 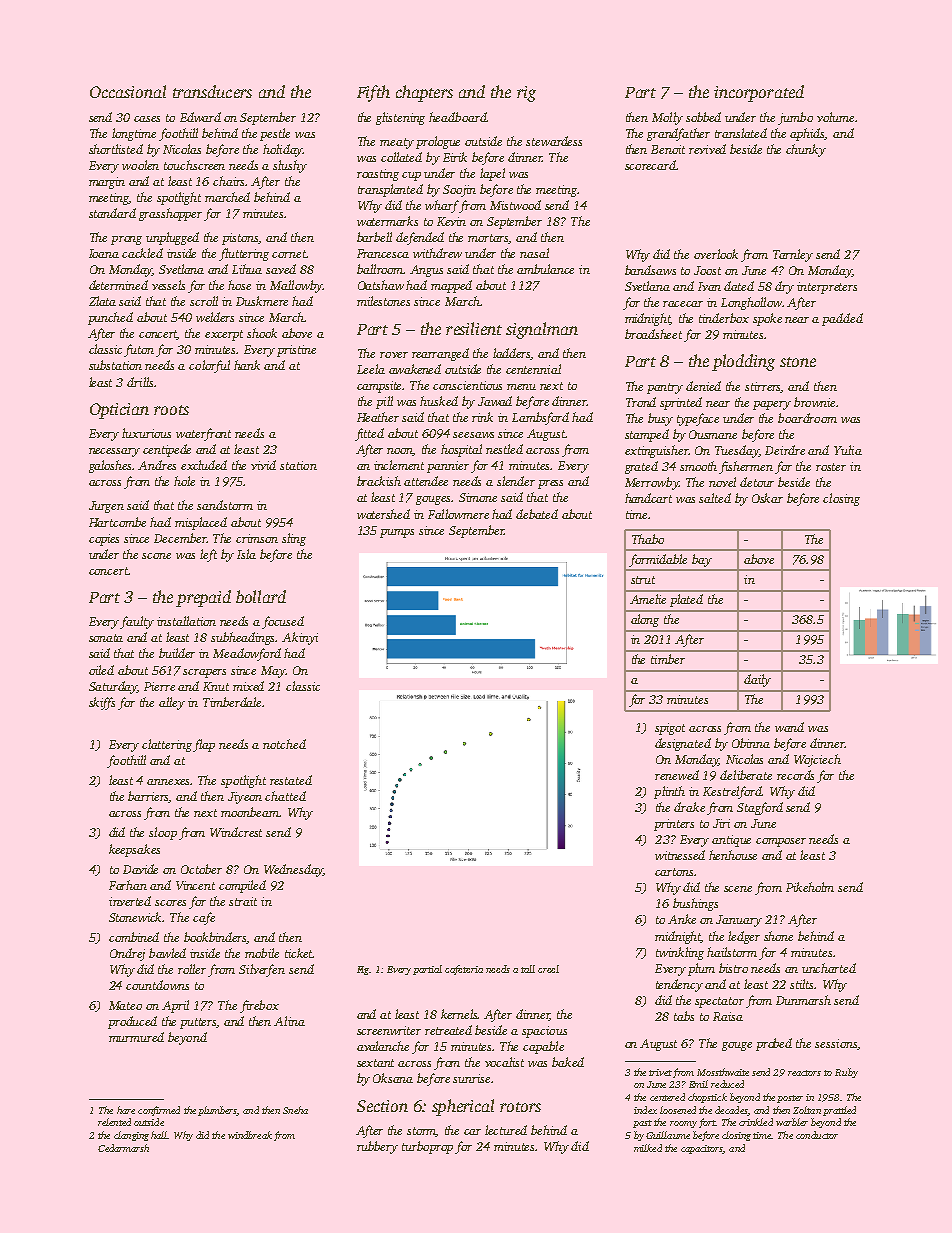 I want to click on past, so click(x=642, y=1124).
